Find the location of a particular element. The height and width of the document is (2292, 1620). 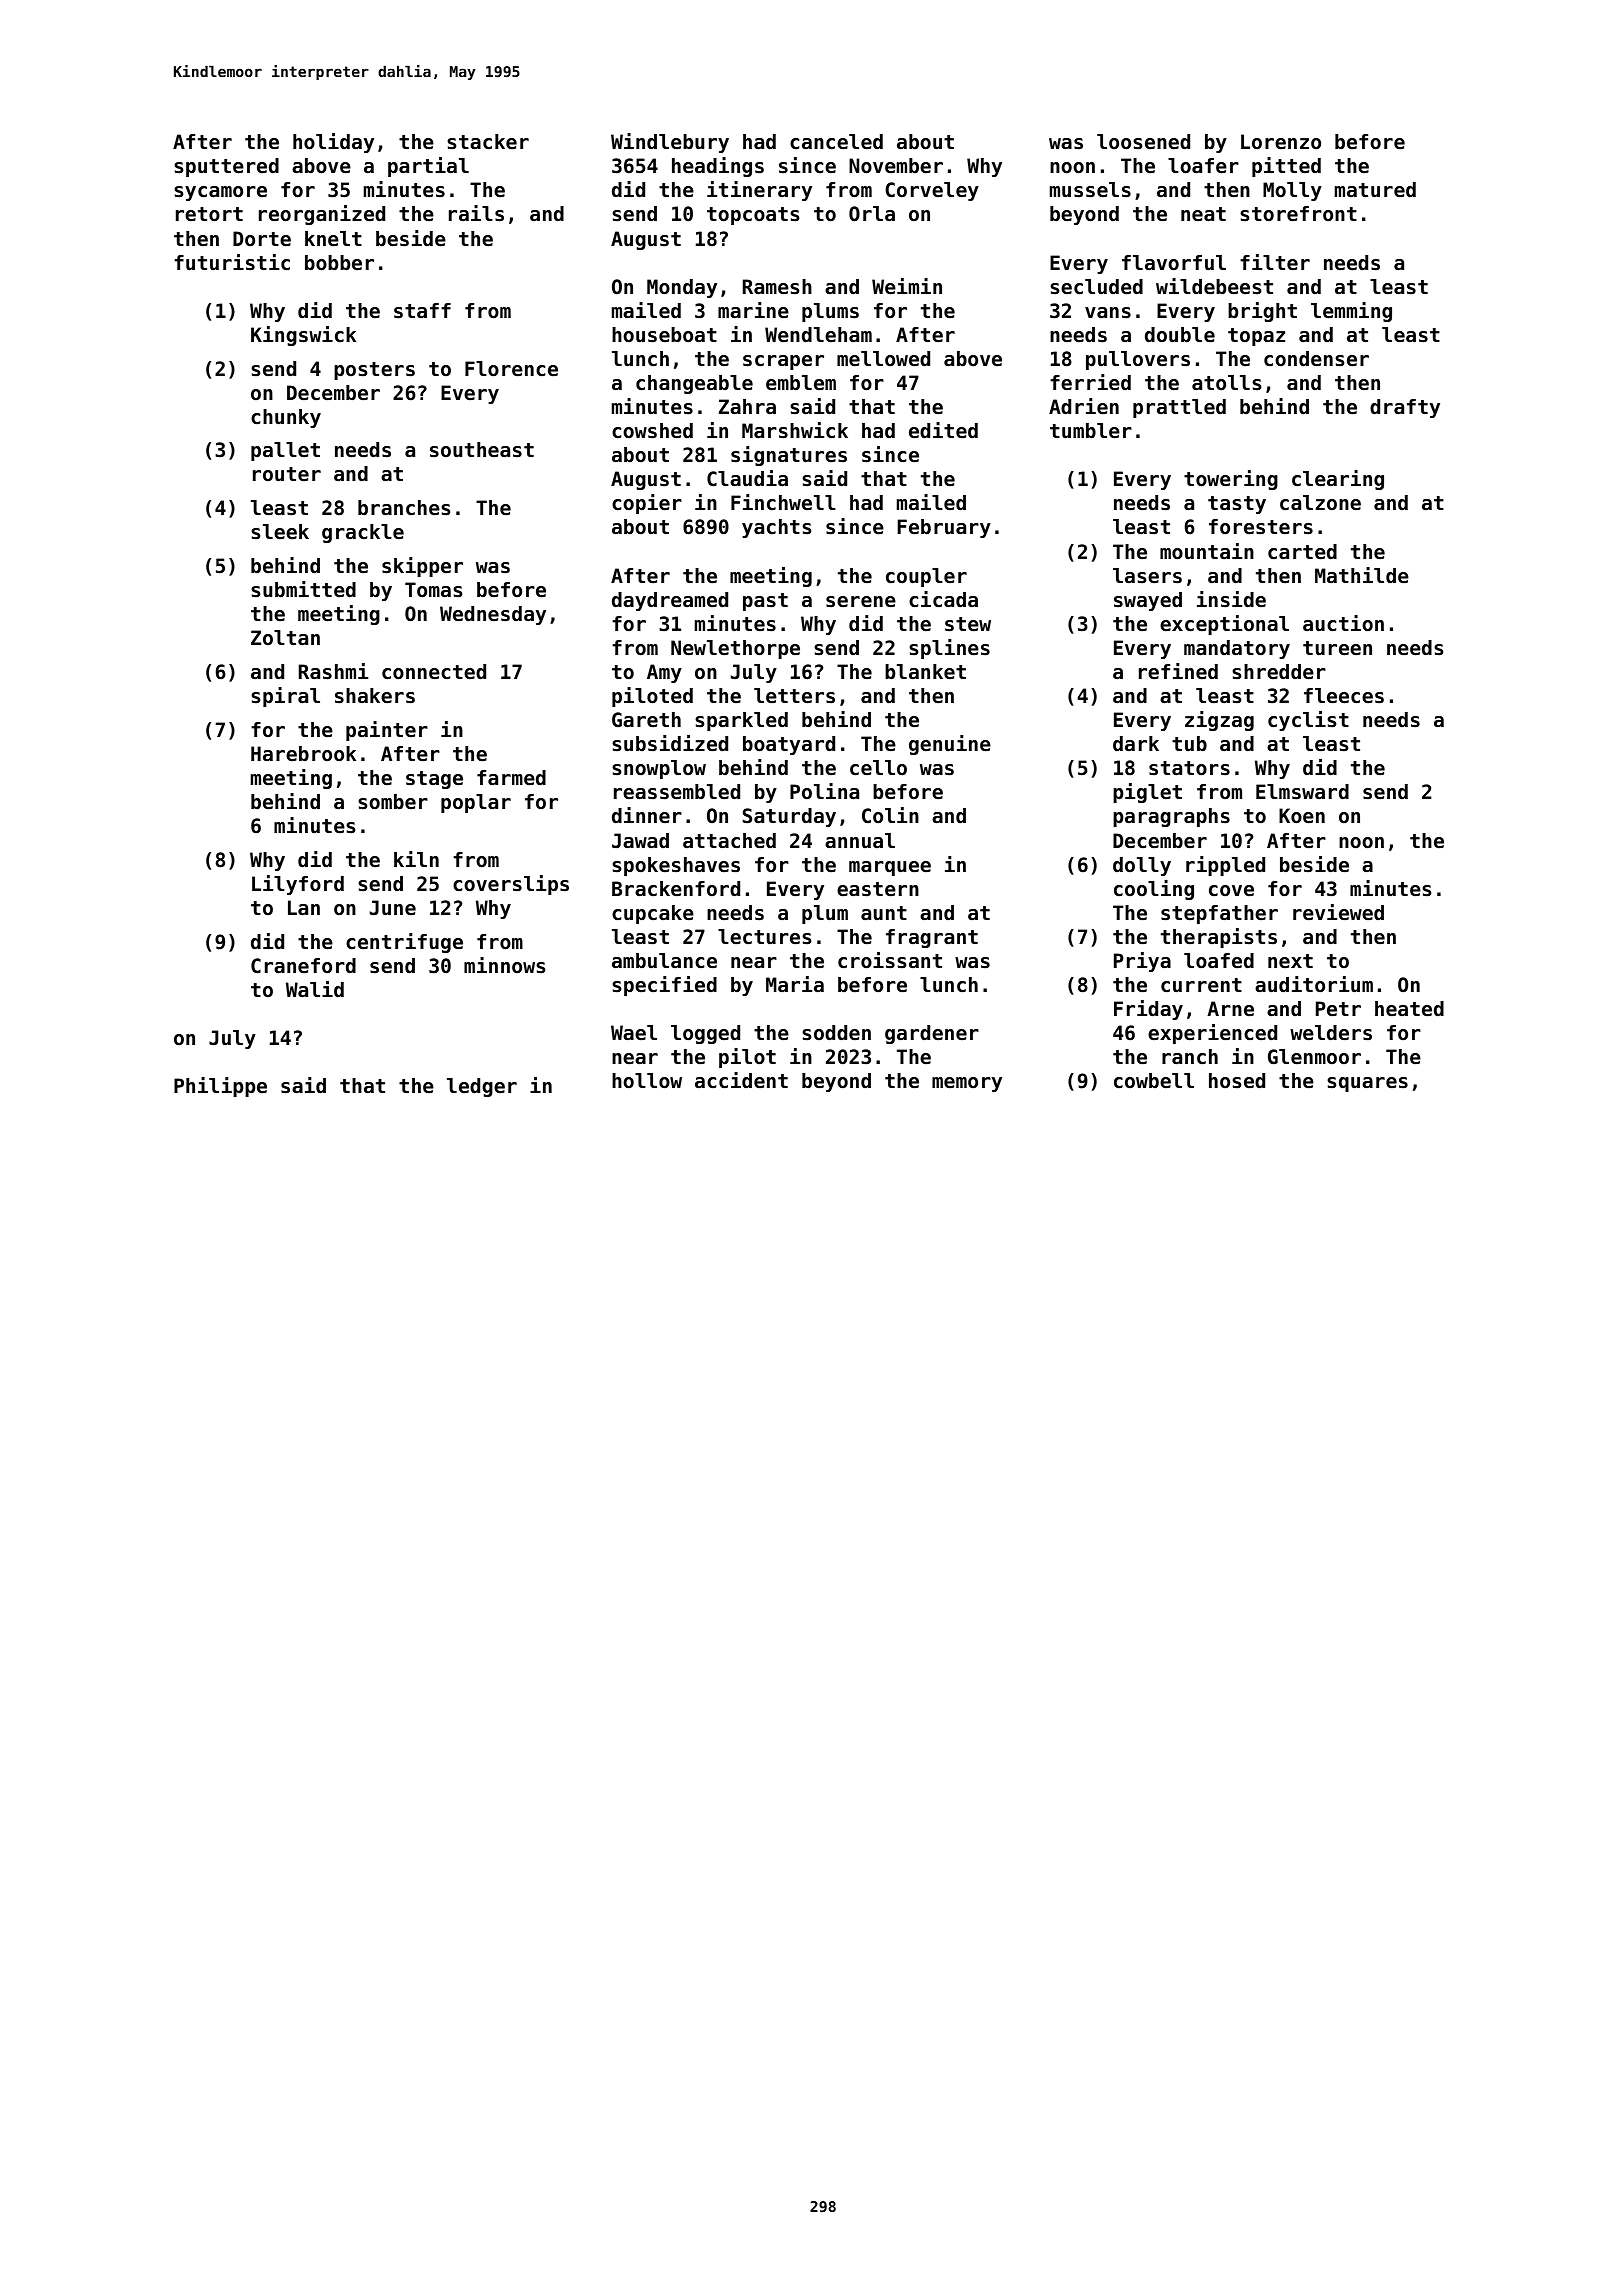

Windlebury is located at coordinates (670, 143).
